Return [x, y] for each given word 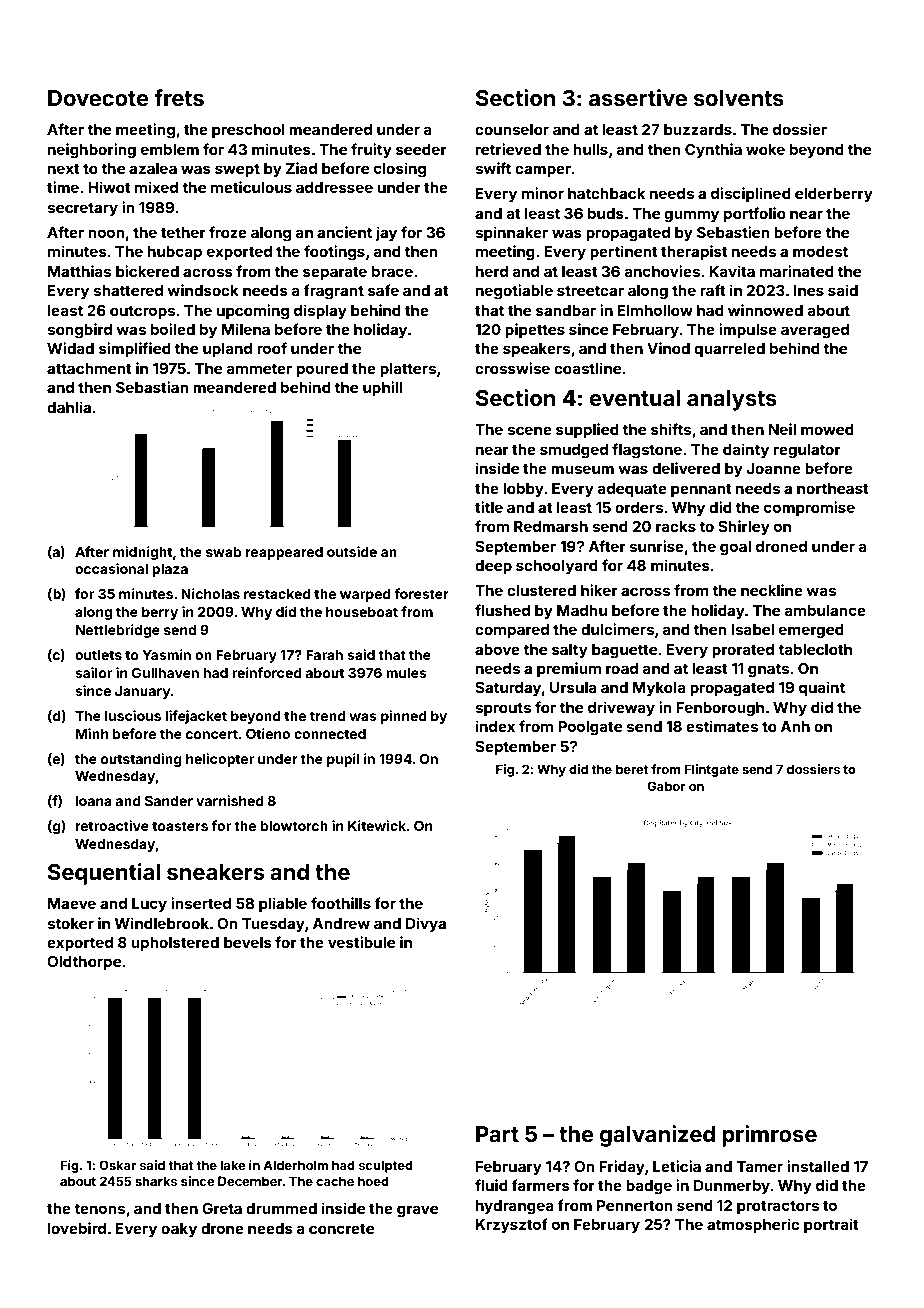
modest [820, 251]
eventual [635, 398]
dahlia [69, 407]
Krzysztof [512, 1225]
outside [352, 551]
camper [543, 171]
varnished [230, 800]
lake [233, 1165]
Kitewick [377, 825]
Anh [795, 726]
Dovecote [98, 98]
